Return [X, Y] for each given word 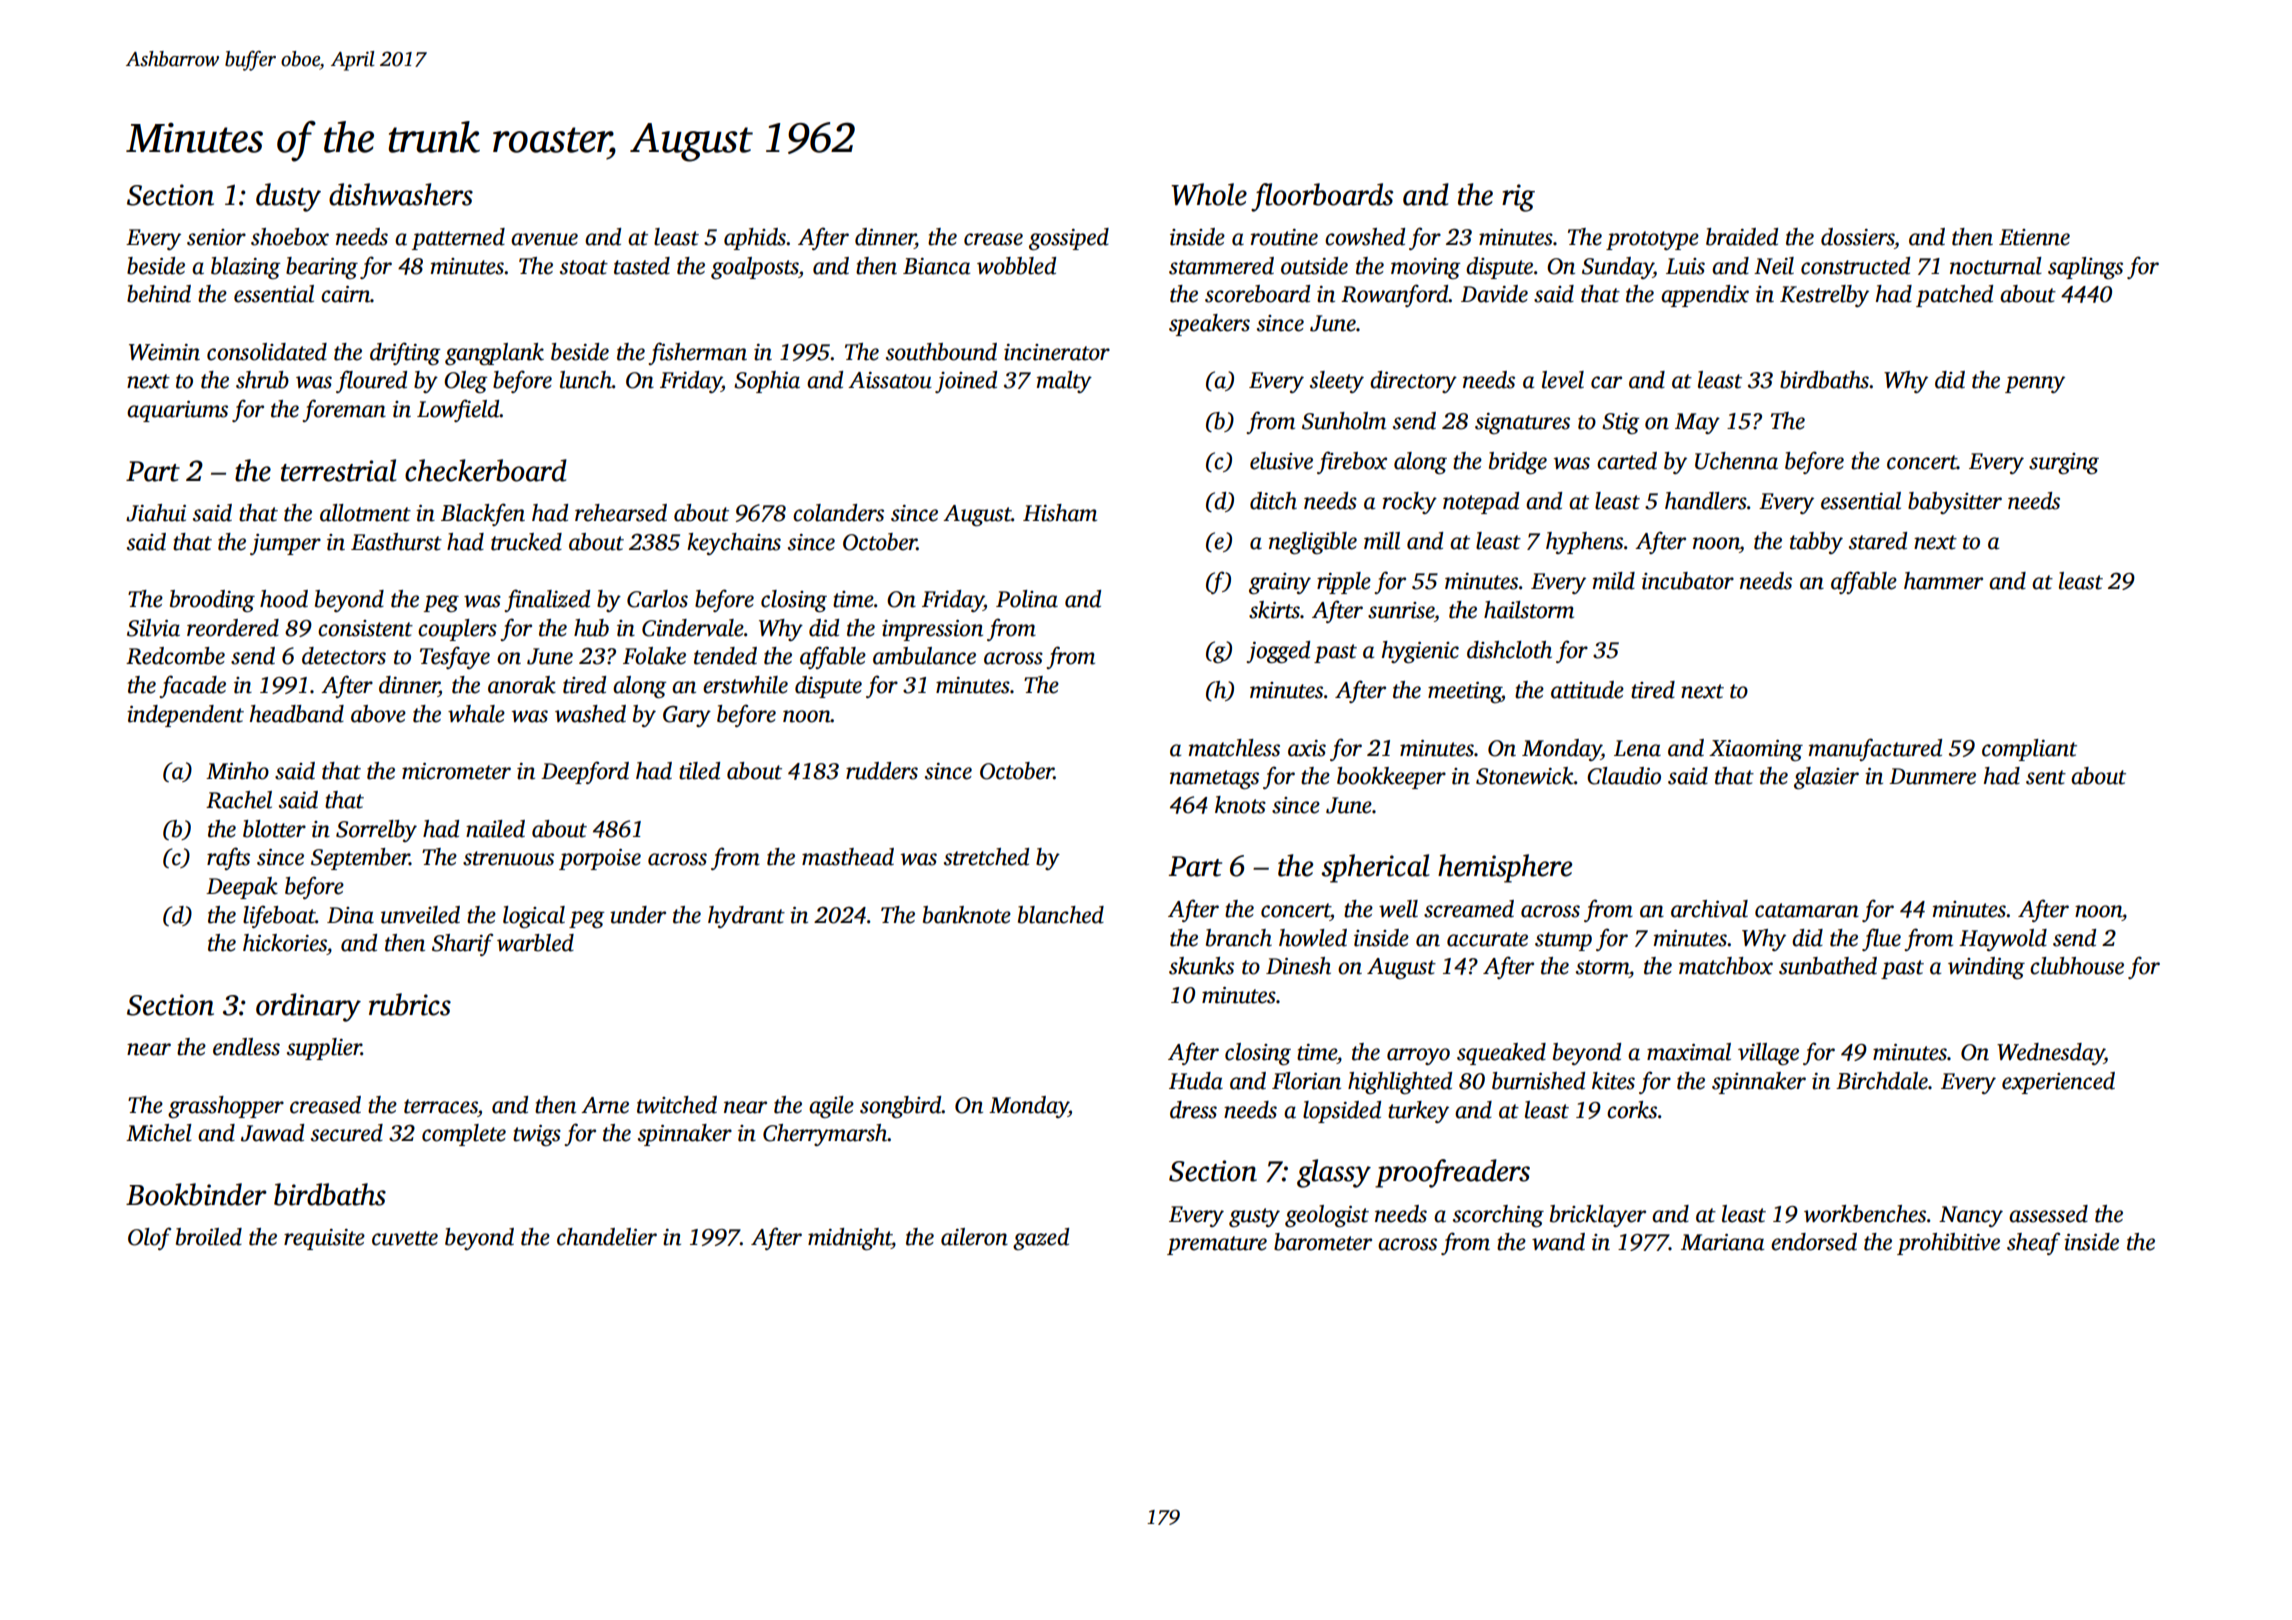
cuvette [405, 1238]
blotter [274, 829]
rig [1518, 198]
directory [1413, 382]
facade [192, 686]
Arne [605, 1105]
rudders [882, 771]
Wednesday [2050, 1054]
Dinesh [1298, 966]
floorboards [1322, 197]
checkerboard [486, 470]
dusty [288, 197]
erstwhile [745, 685]
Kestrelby [1824, 296]
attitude [1587, 690]
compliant [2029, 750]
